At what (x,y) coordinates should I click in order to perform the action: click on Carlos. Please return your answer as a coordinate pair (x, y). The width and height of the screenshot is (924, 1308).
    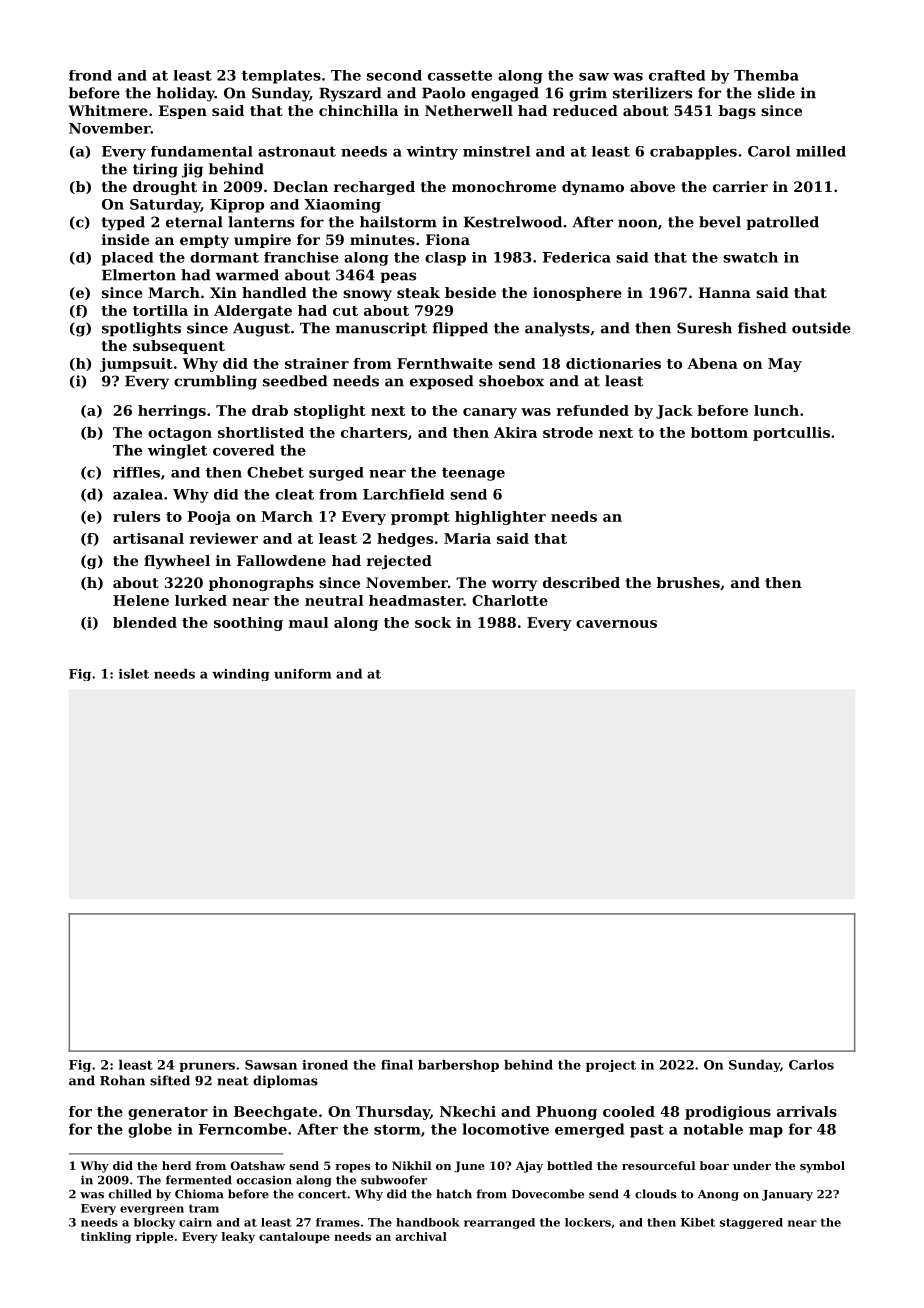
    Looking at the image, I should click on (811, 1065).
